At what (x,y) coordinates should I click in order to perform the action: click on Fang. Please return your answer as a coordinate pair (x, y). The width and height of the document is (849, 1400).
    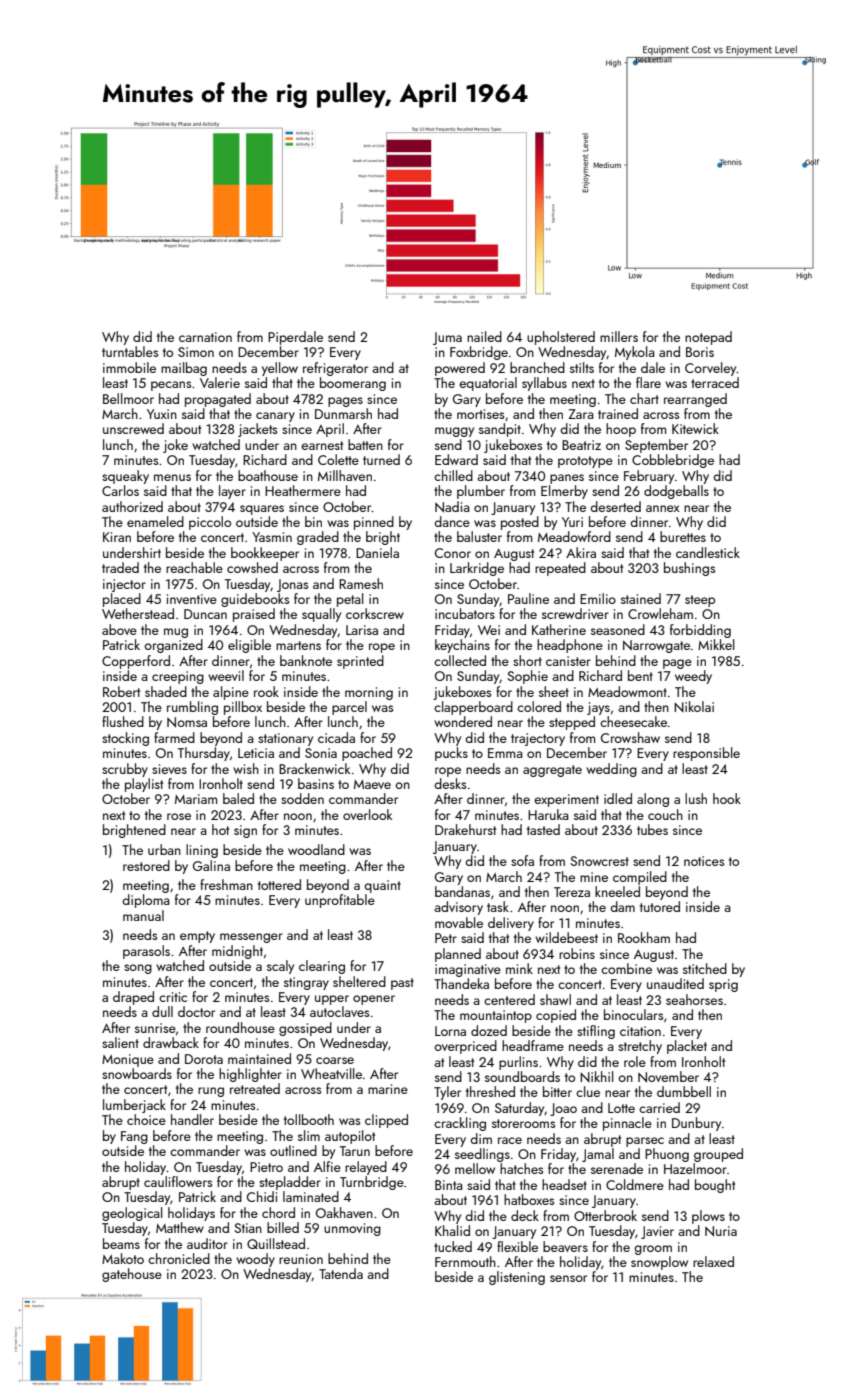
    Looking at the image, I should click on (134, 1137).
